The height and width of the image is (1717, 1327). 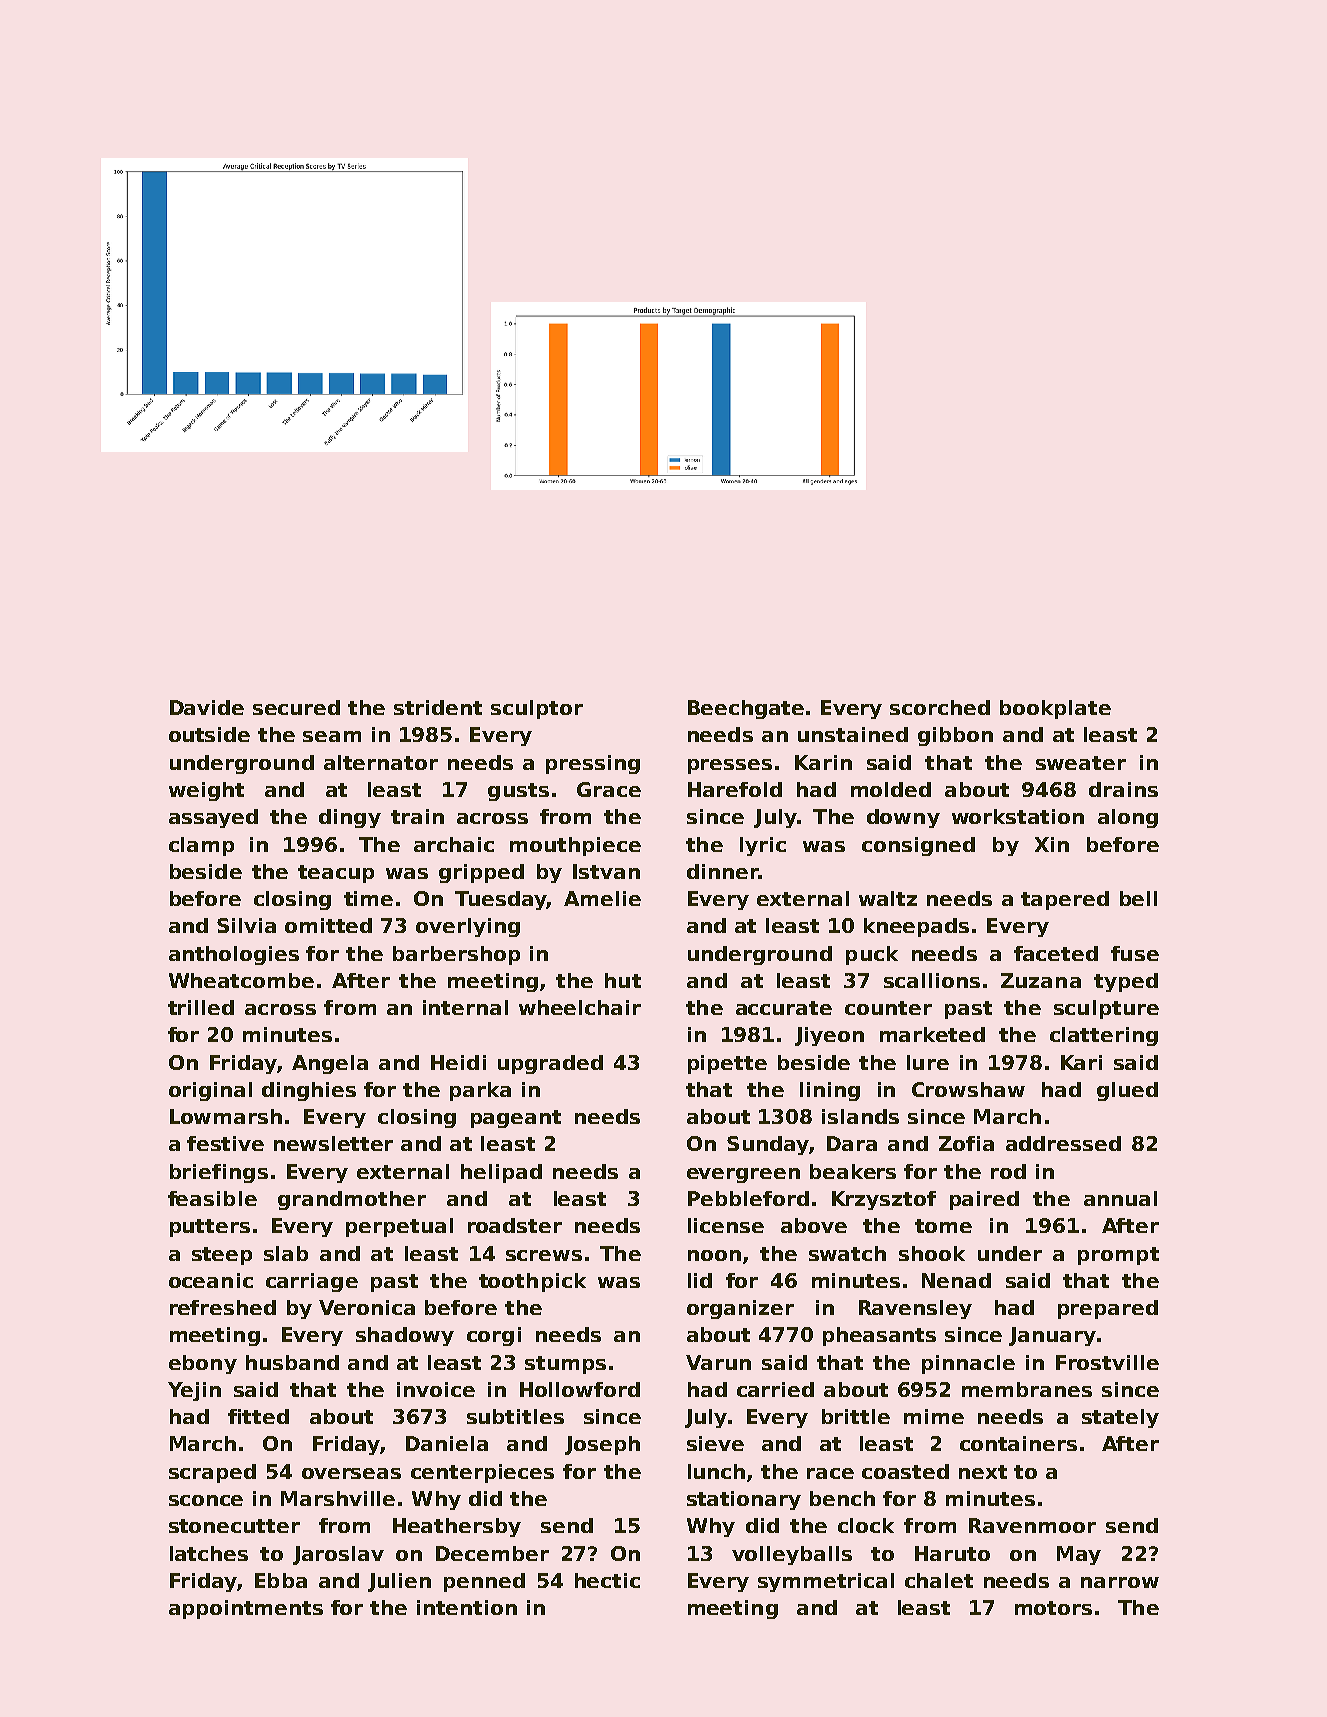 What do you see at coordinates (210, 1228) in the image?
I see `putters` at bounding box center [210, 1228].
